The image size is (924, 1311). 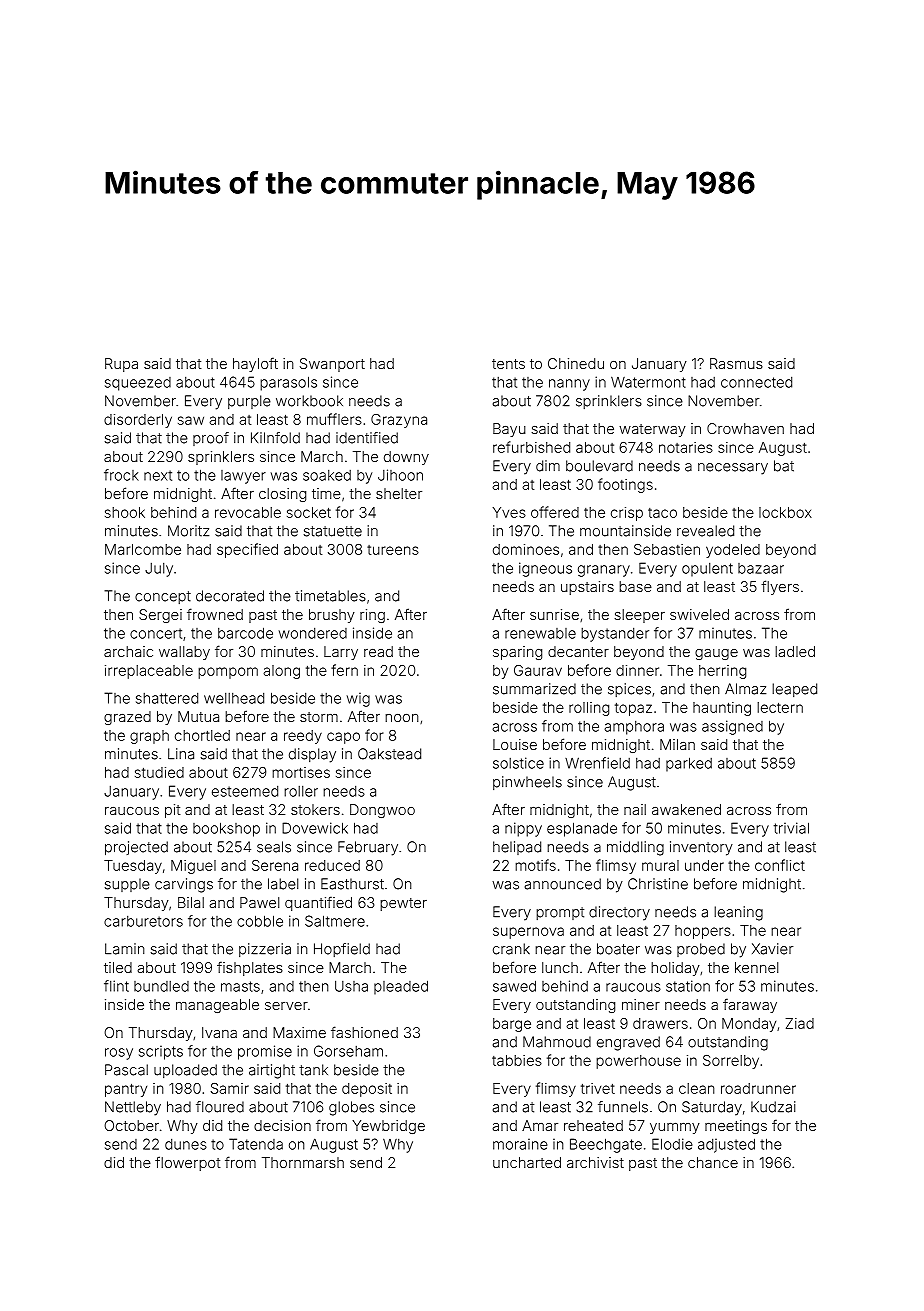 I want to click on flowerpot, so click(x=188, y=1163).
